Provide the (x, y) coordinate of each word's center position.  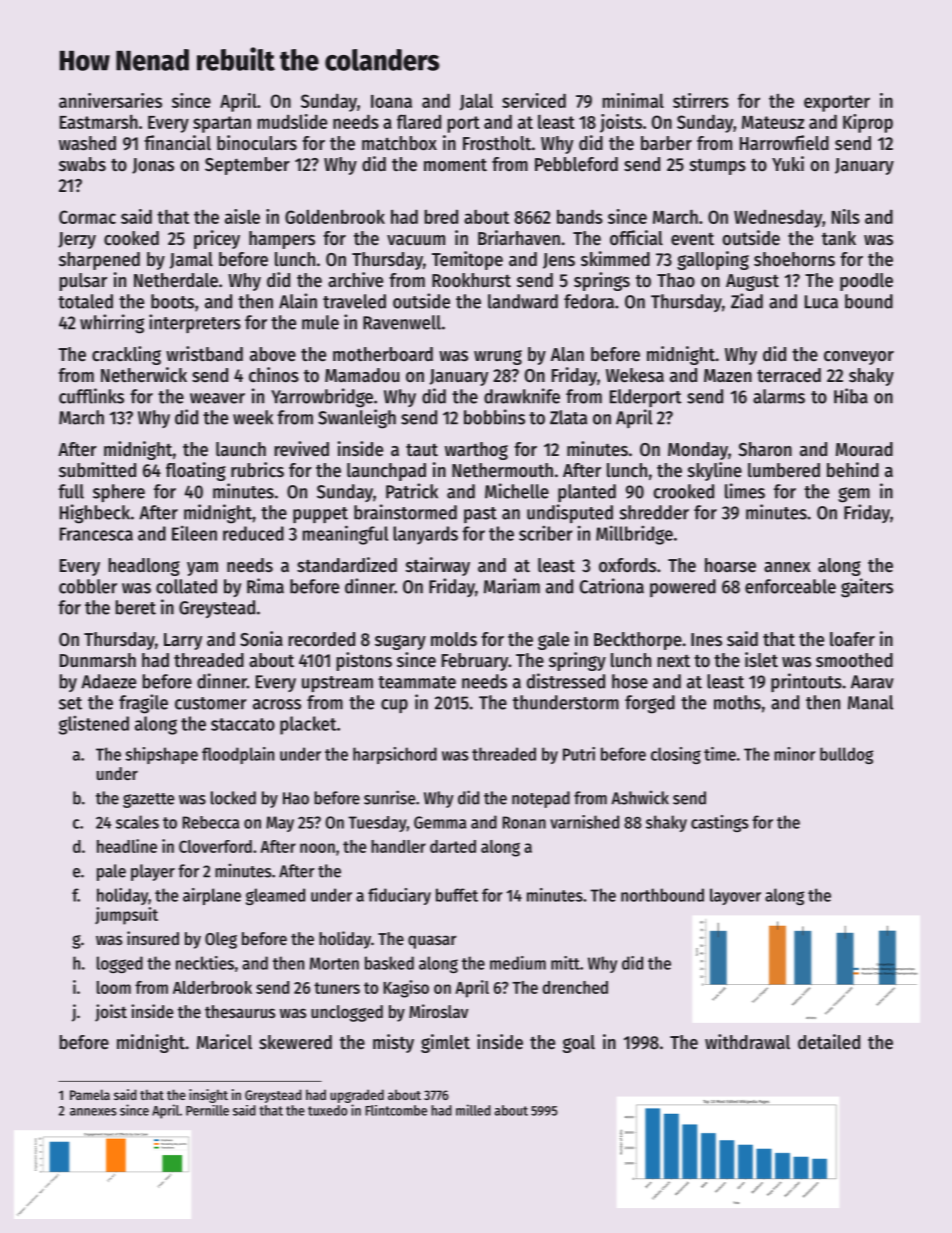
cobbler (88, 586)
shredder (654, 512)
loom (114, 987)
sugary (400, 642)
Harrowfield (784, 143)
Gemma (440, 822)
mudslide (292, 121)
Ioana (391, 101)
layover (735, 896)
